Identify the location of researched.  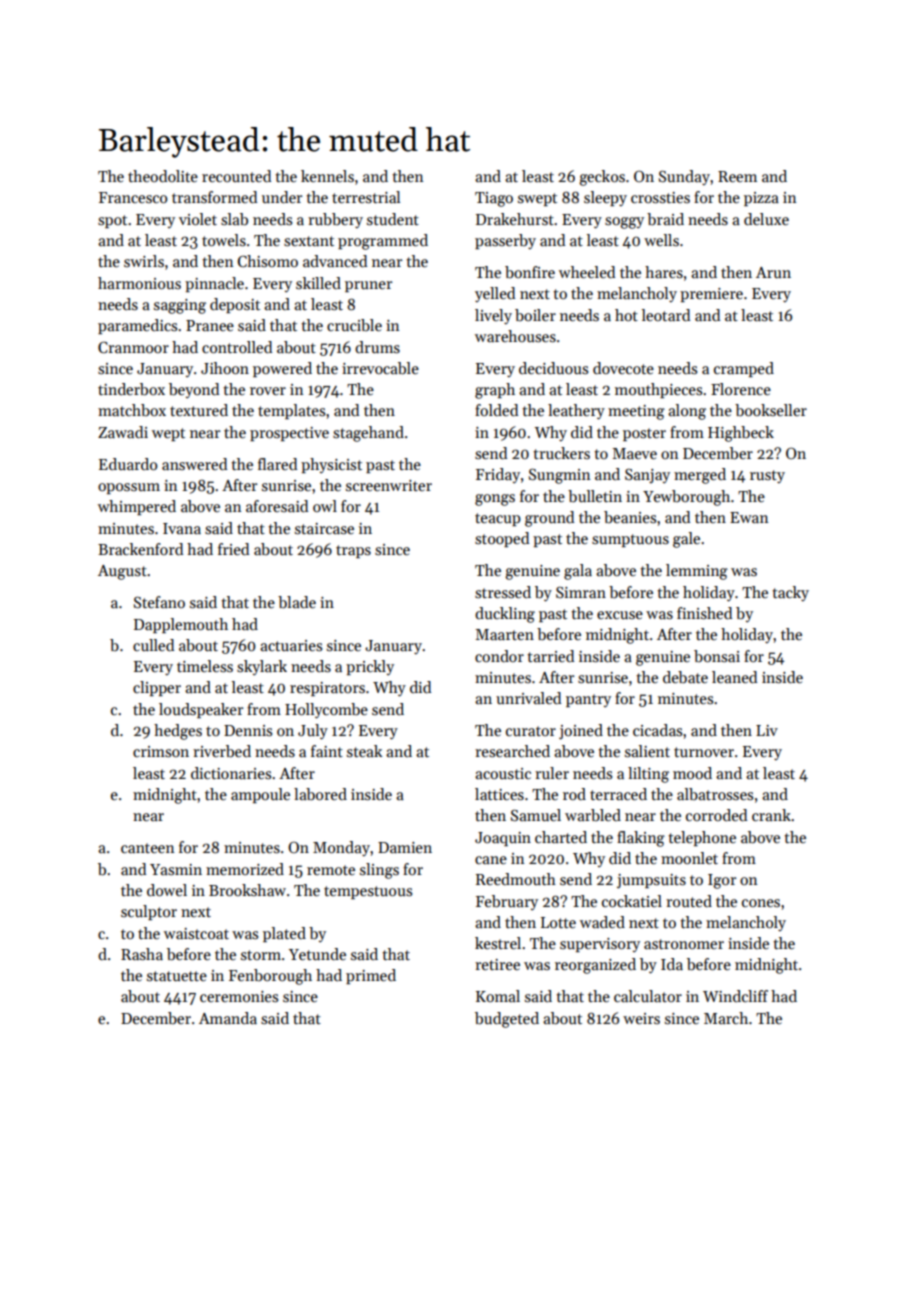
(512, 751).
